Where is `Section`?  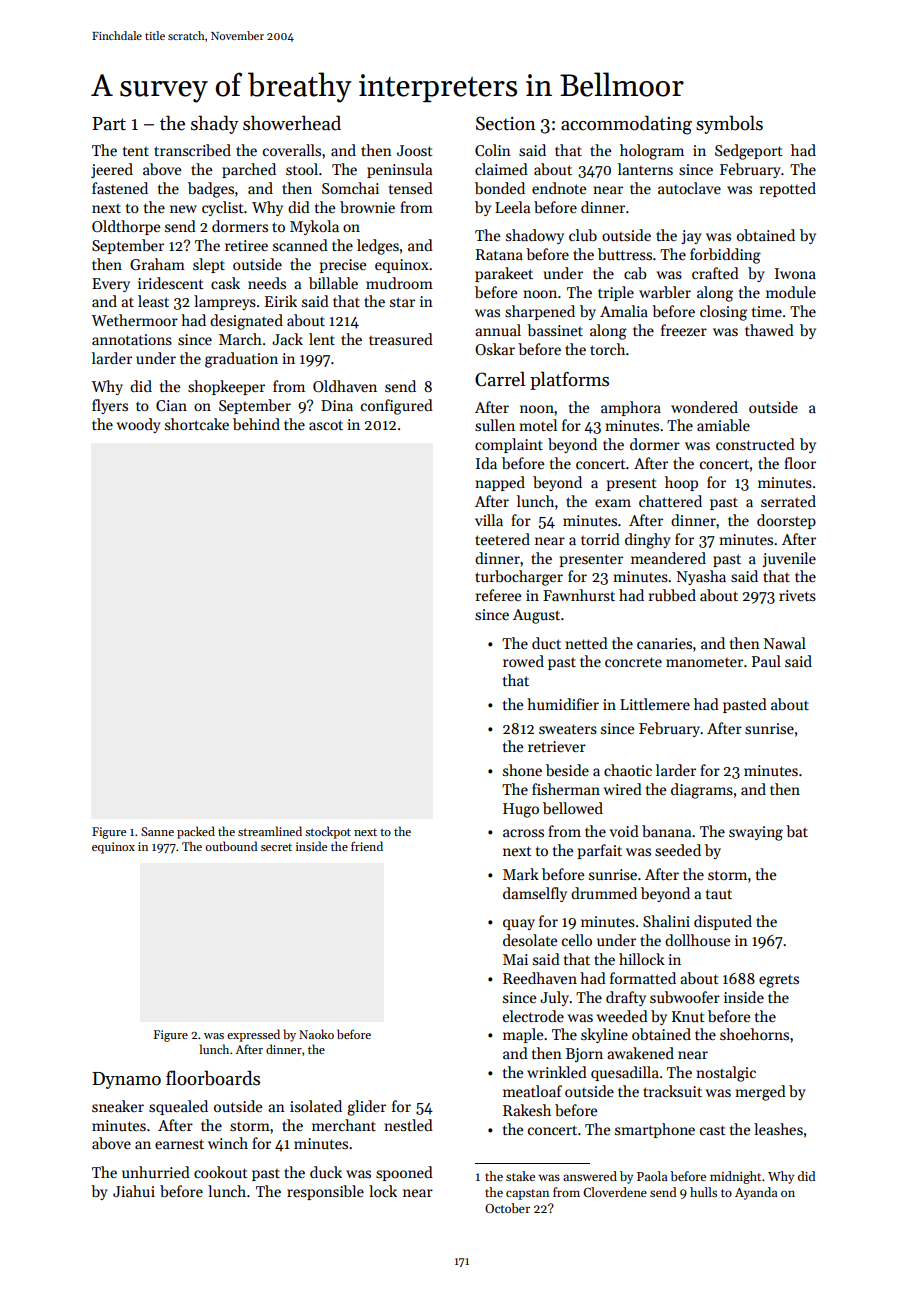
Section is located at coordinates (506, 123).
